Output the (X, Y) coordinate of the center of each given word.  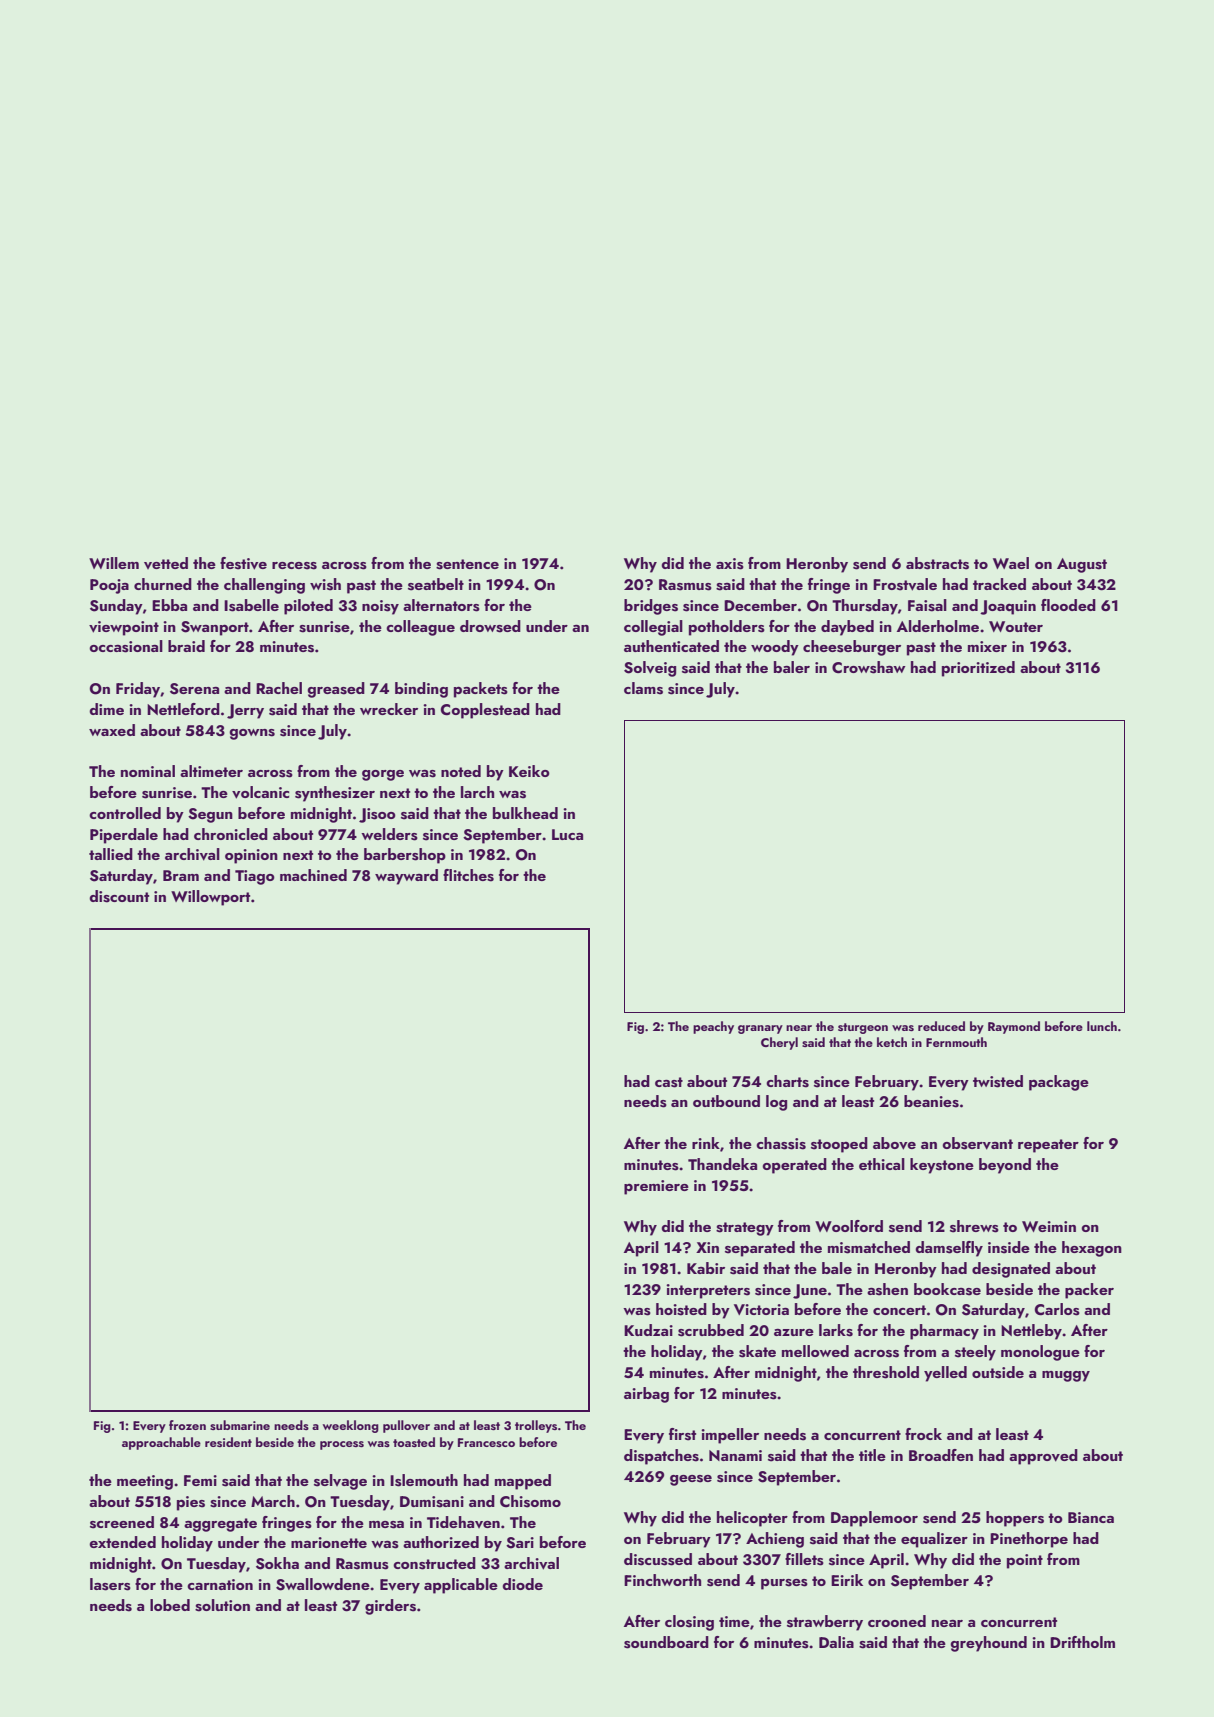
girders (390, 1607)
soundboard (666, 1642)
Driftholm (1082, 1642)
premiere (656, 1187)
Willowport (210, 898)
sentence (467, 564)
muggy (1066, 1376)
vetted (166, 563)
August (1082, 565)
